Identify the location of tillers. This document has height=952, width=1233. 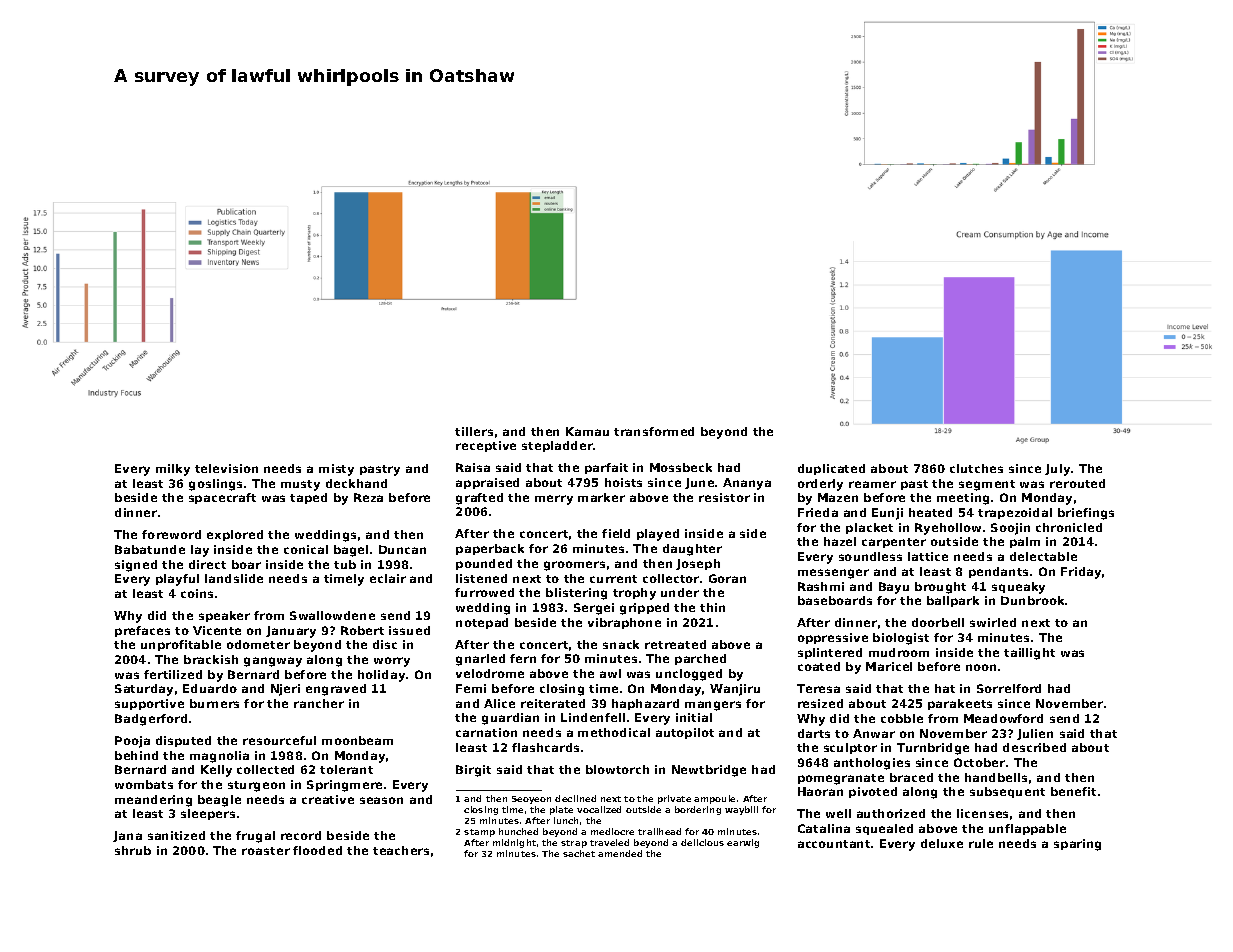
(474, 431).
